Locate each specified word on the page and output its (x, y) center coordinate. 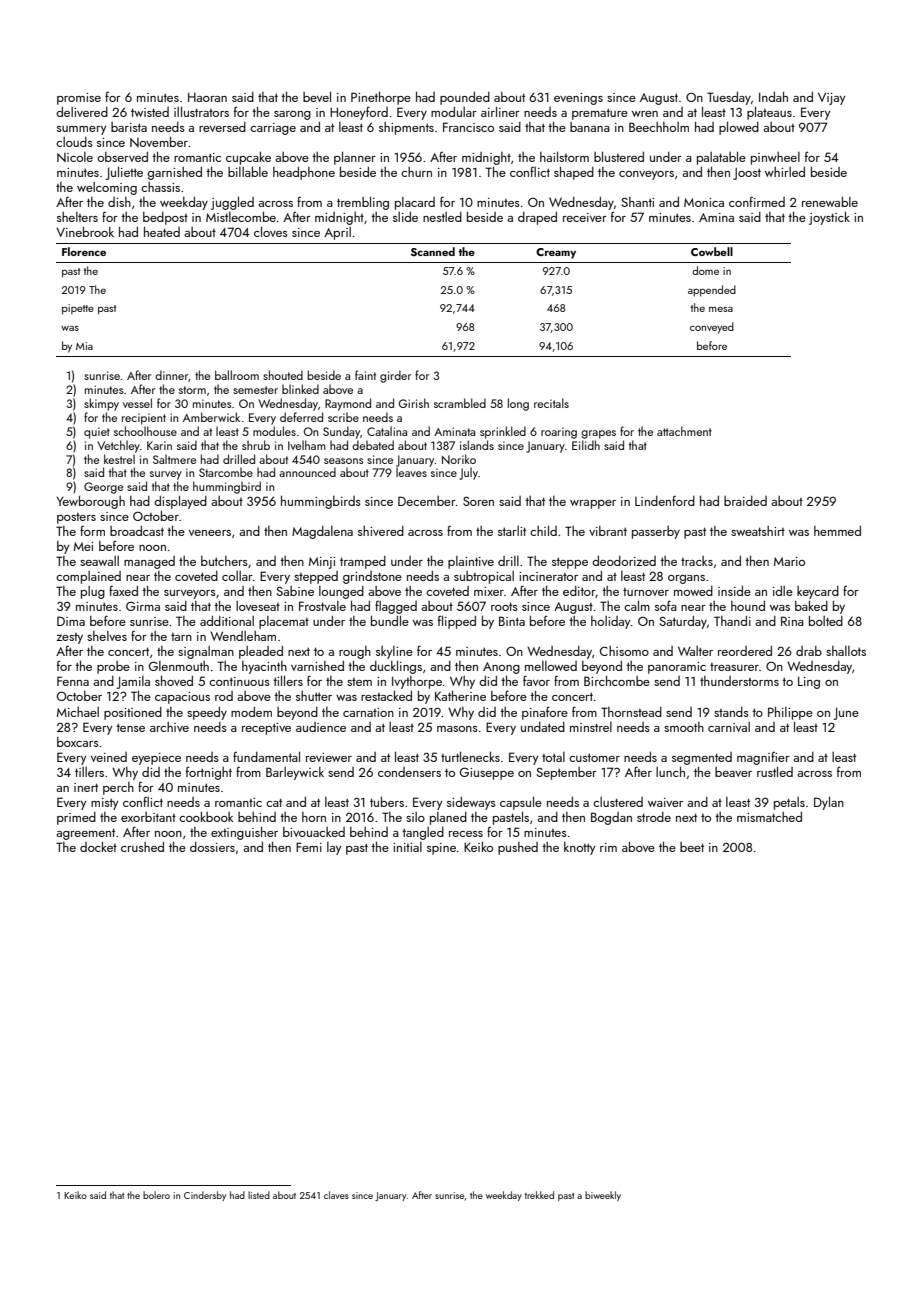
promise (79, 99)
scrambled (460, 403)
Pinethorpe (381, 98)
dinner (172, 376)
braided (745, 501)
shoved (174, 681)
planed (448, 818)
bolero (156, 1195)
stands (731, 712)
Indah (773, 97)
